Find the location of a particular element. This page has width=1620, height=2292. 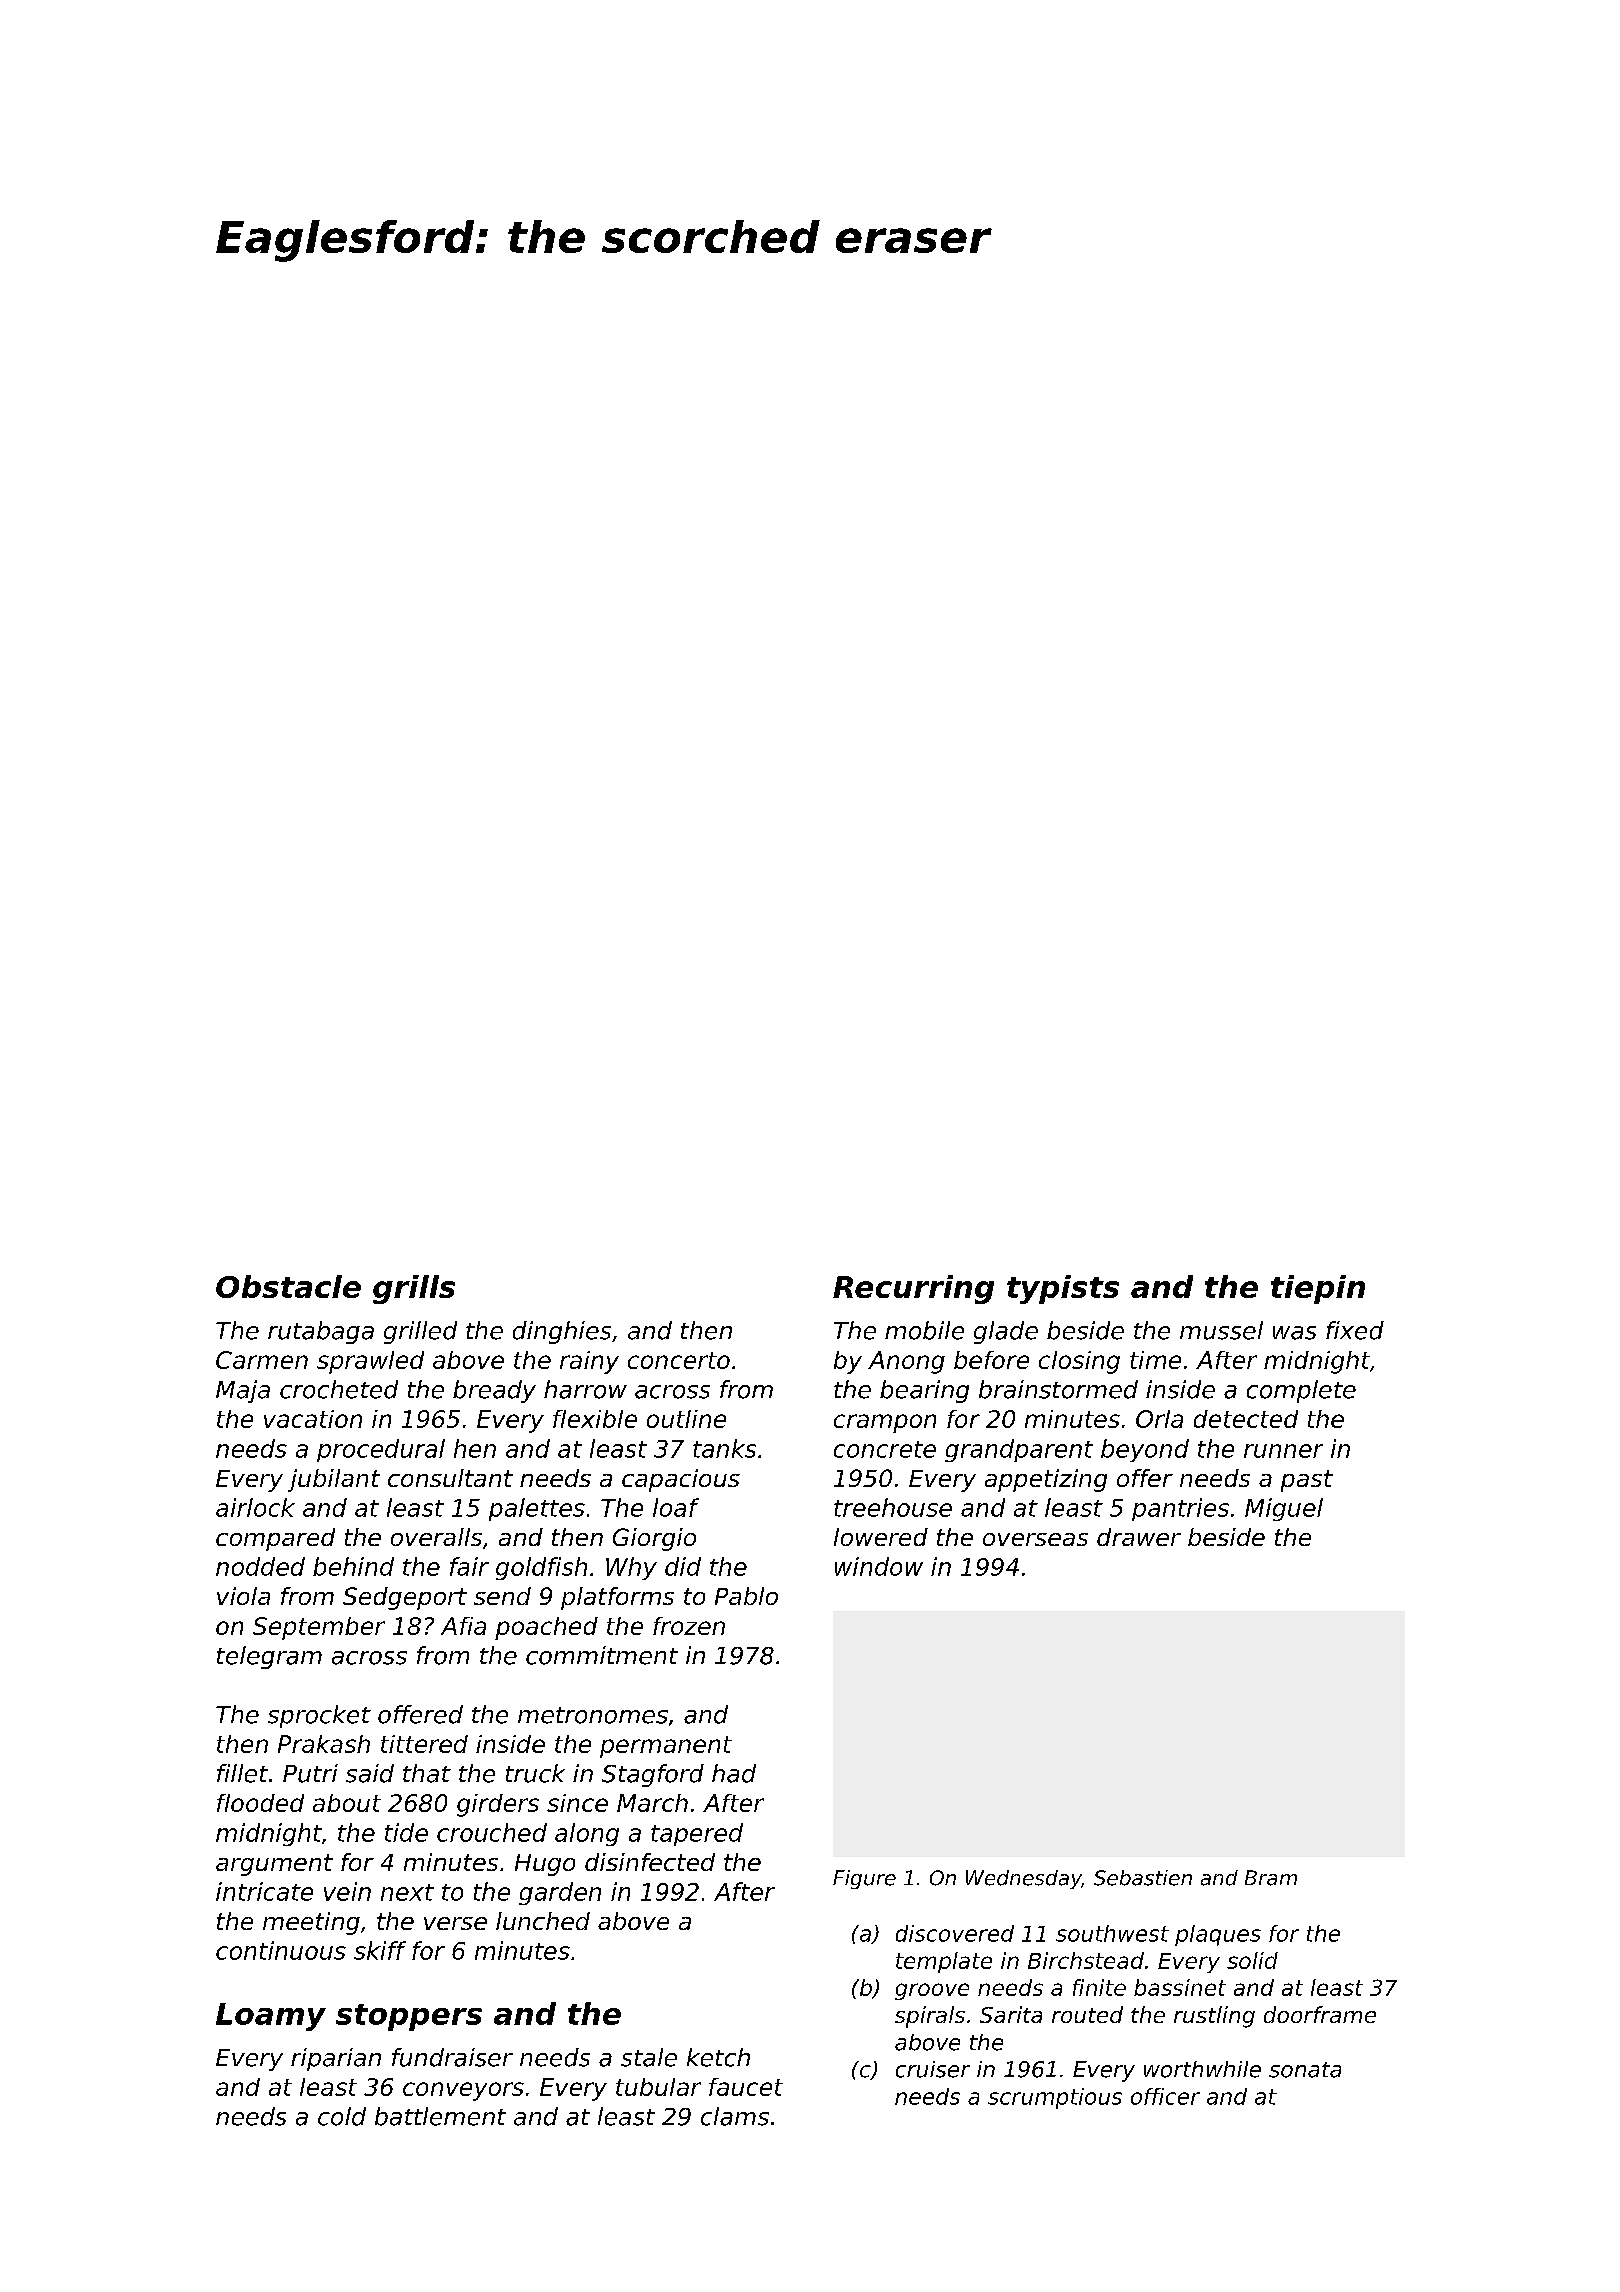

grills is located at coordinates (414, 1289).
